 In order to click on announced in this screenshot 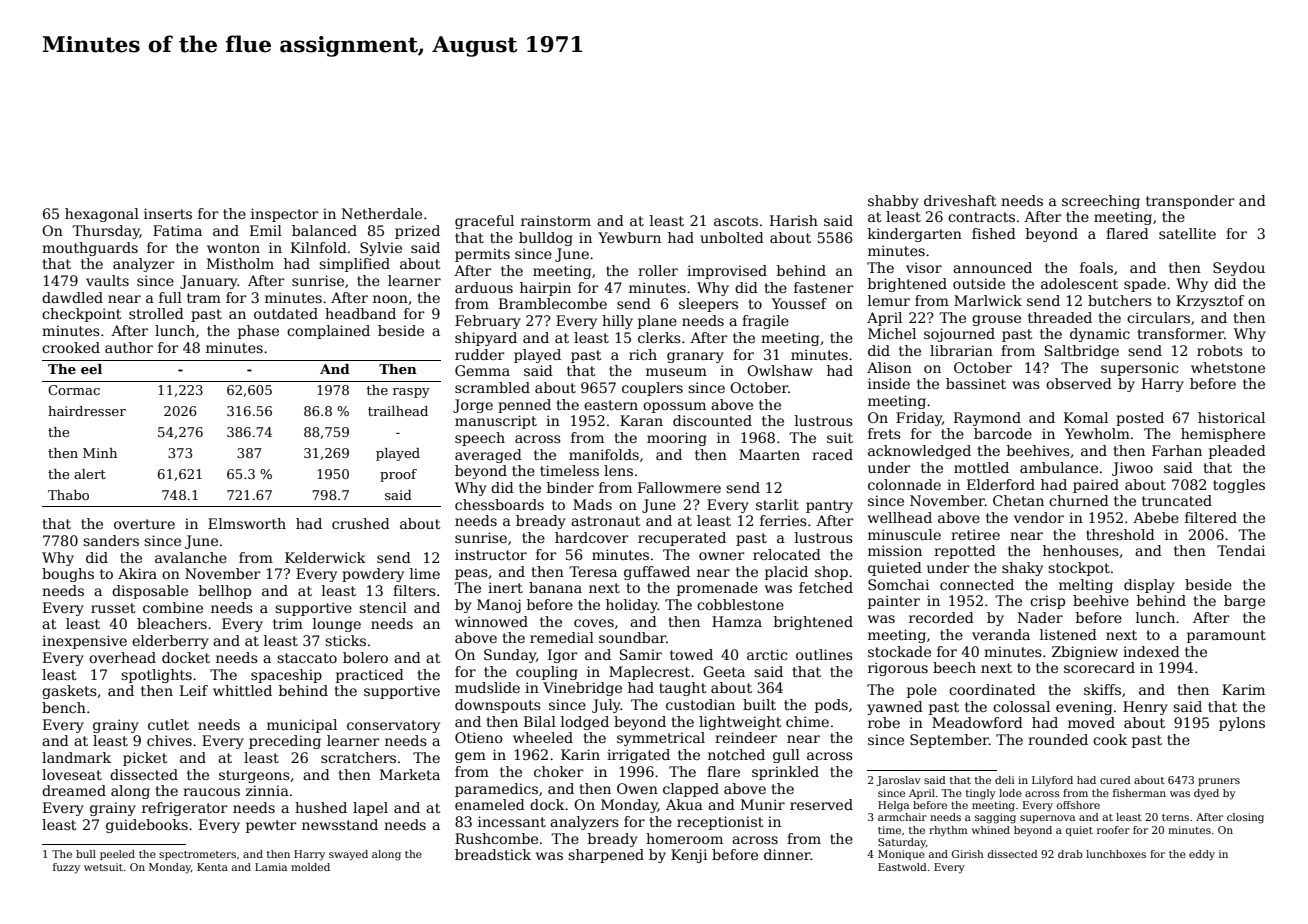, I will do `click(992, 267)`.
